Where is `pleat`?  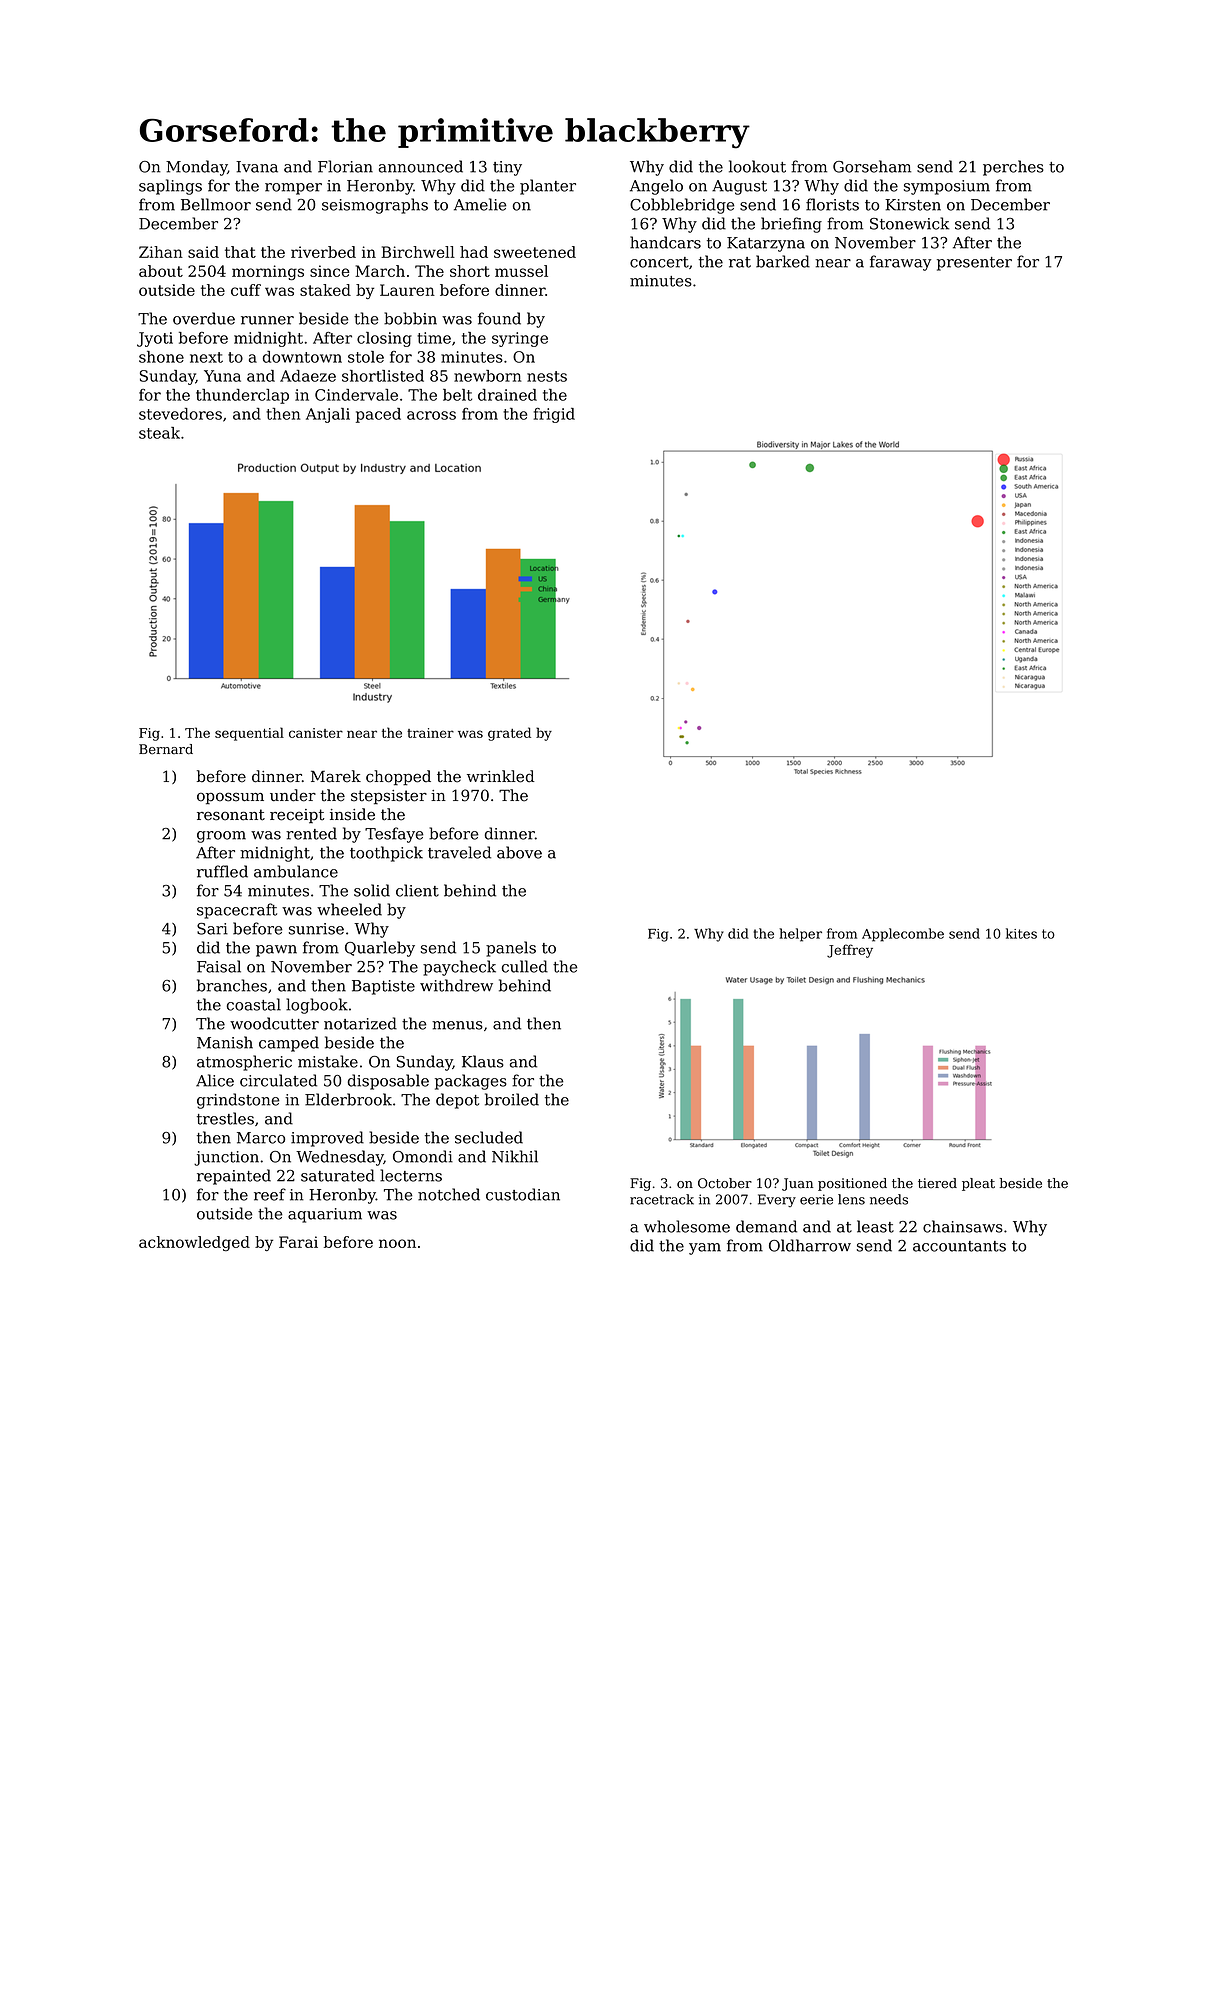 pleat is located at coordinates (978, 1184).
